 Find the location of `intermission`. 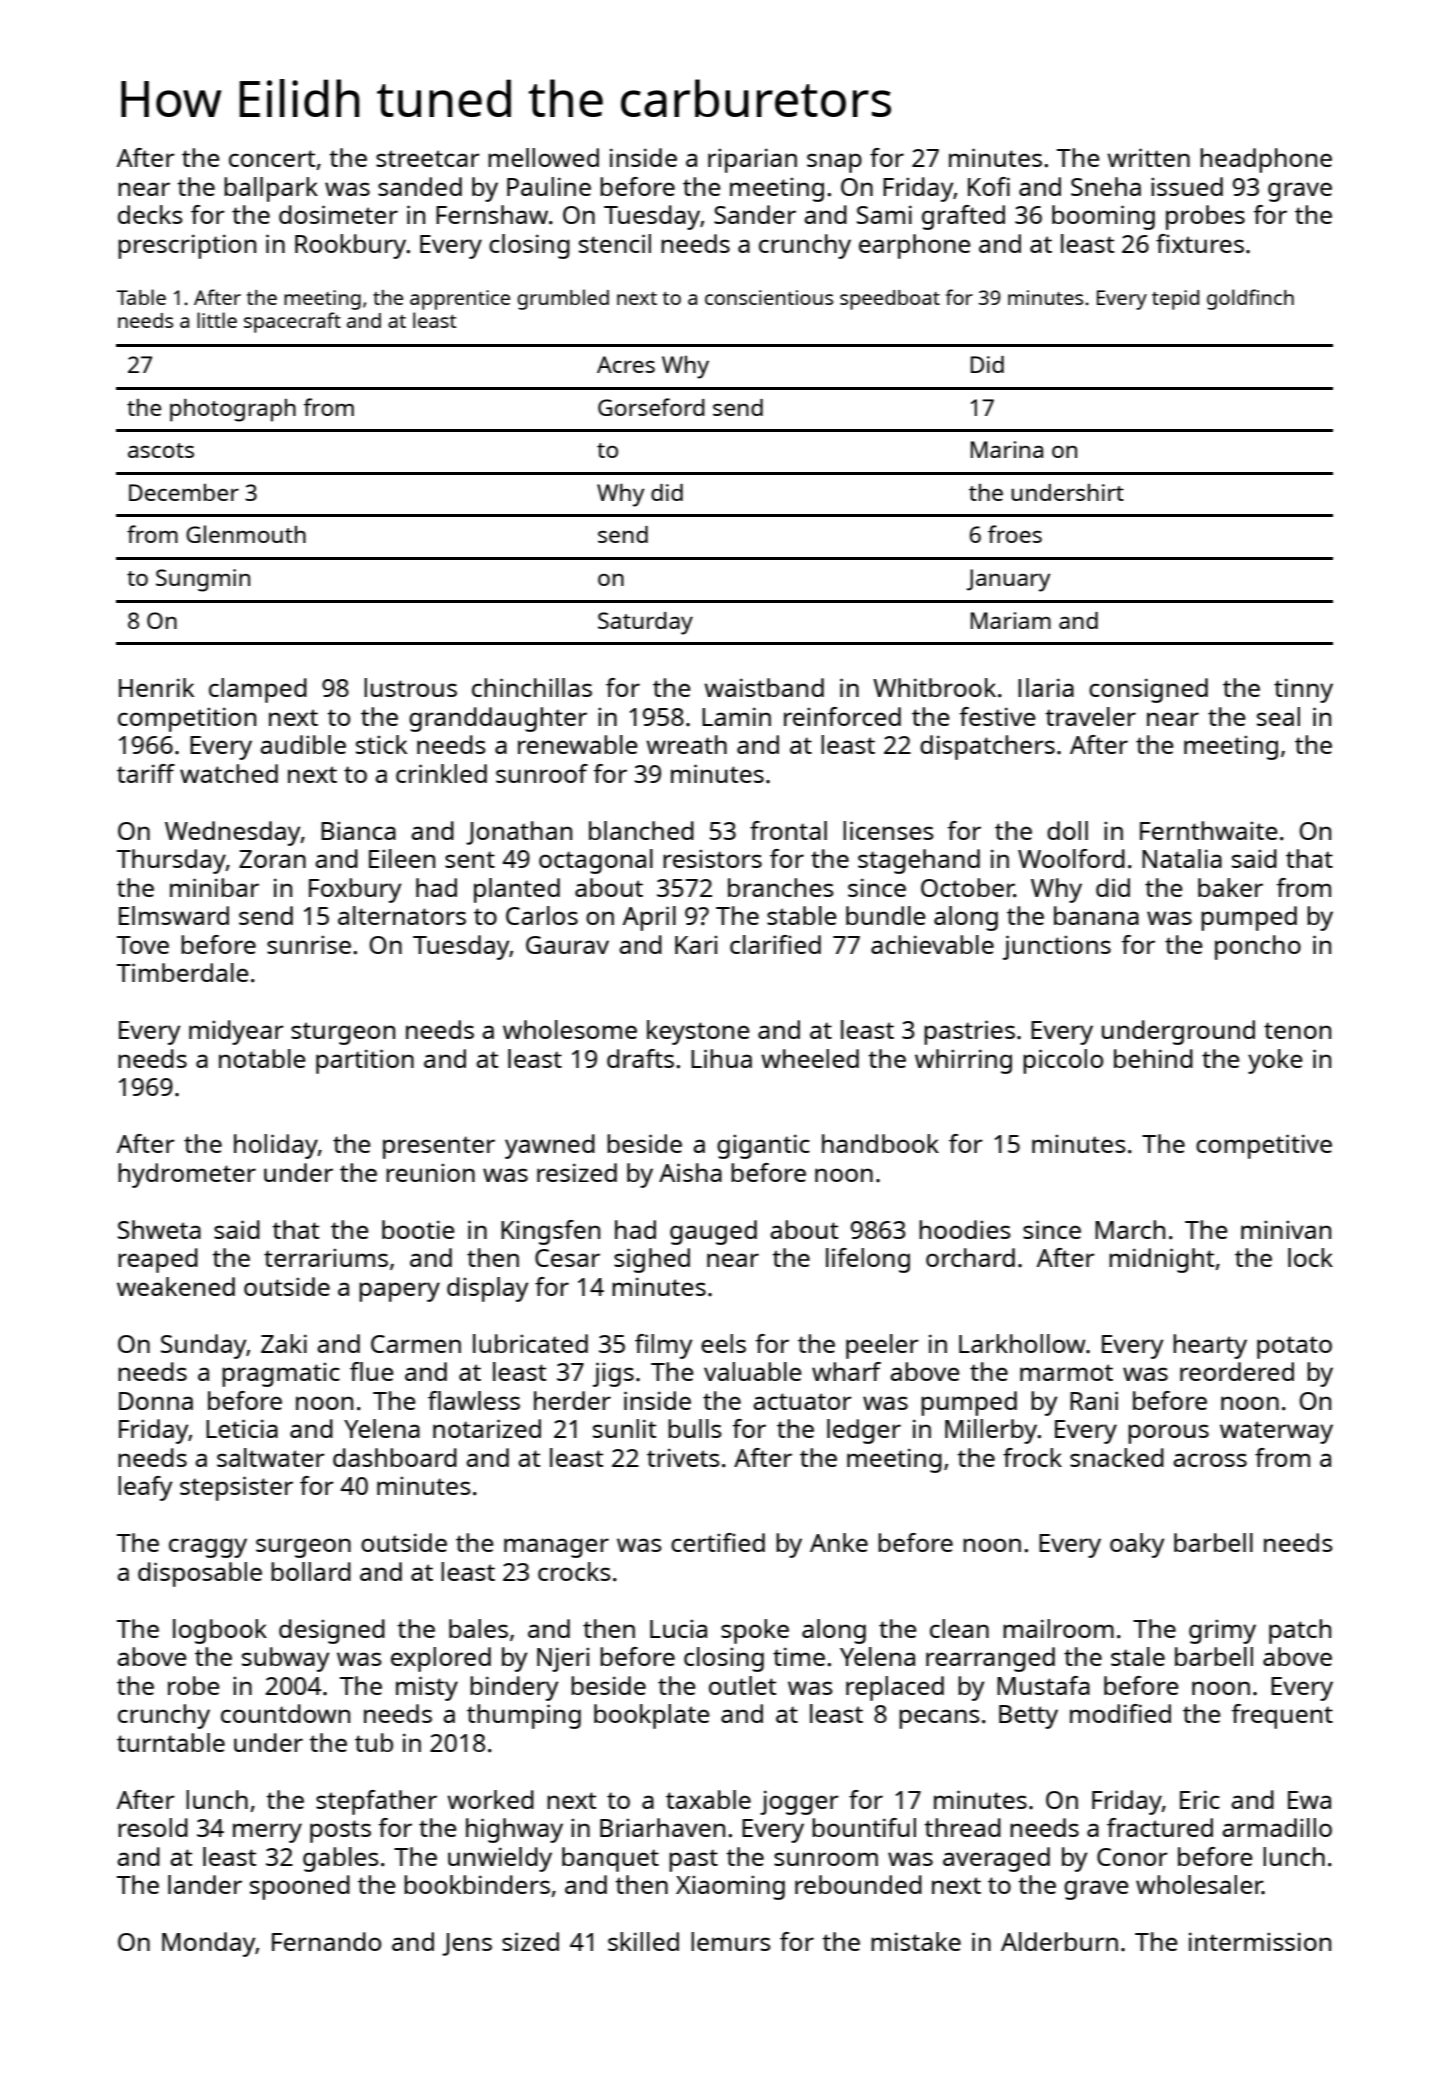

intermission is located at coordinates (1260, 1941).
